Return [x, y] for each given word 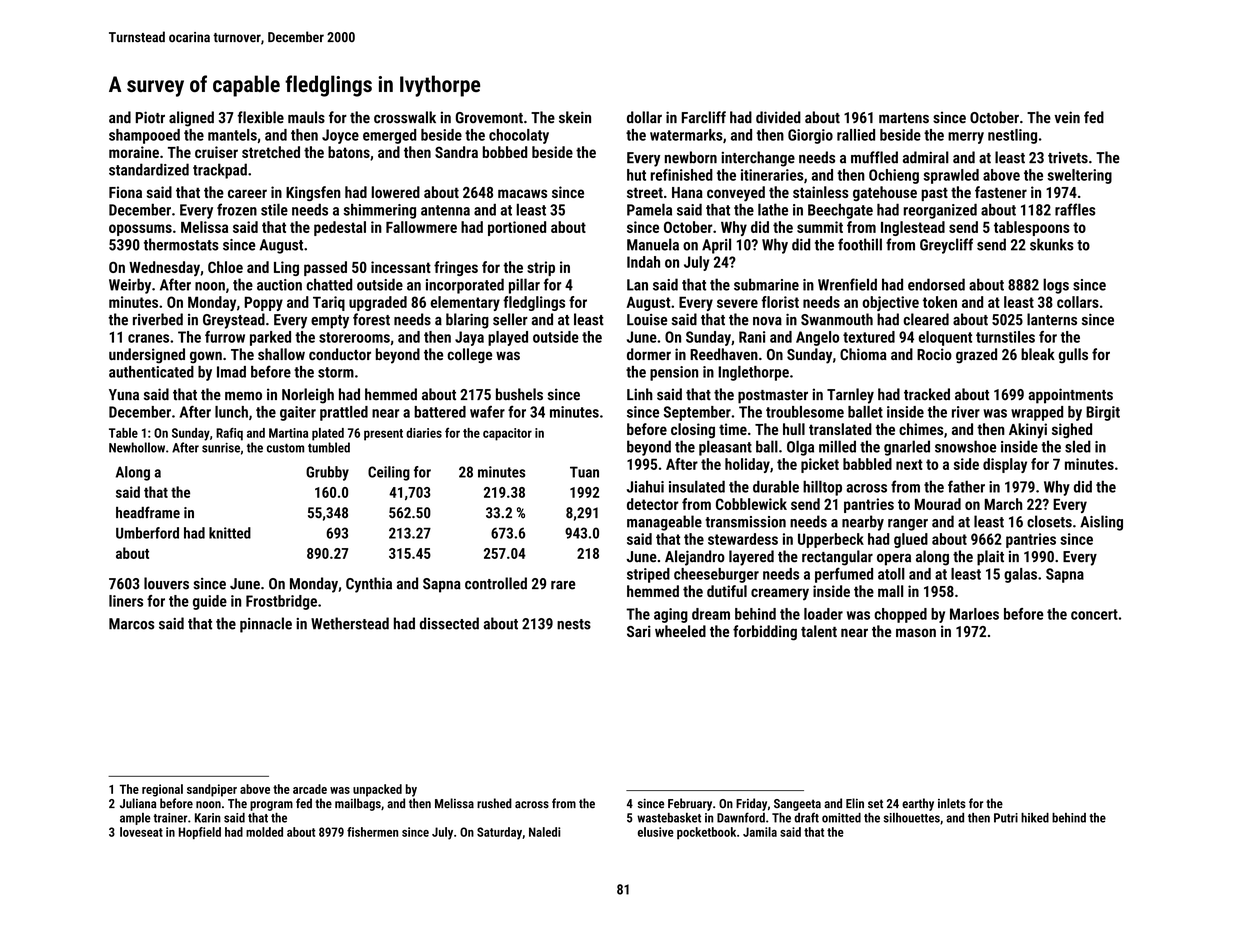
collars [1078, 302]
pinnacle [266, 625]
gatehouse [885, 193]
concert [1094, 614]
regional [162, 790]
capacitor [507, 434]
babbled [867, 464]
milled [837, 446]
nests [574, 624]
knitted [230, 533]
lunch [231, 412]
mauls [306, 117]
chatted [329, 284]
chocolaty [519, 136]
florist [780, 302]
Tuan [584, 472]
